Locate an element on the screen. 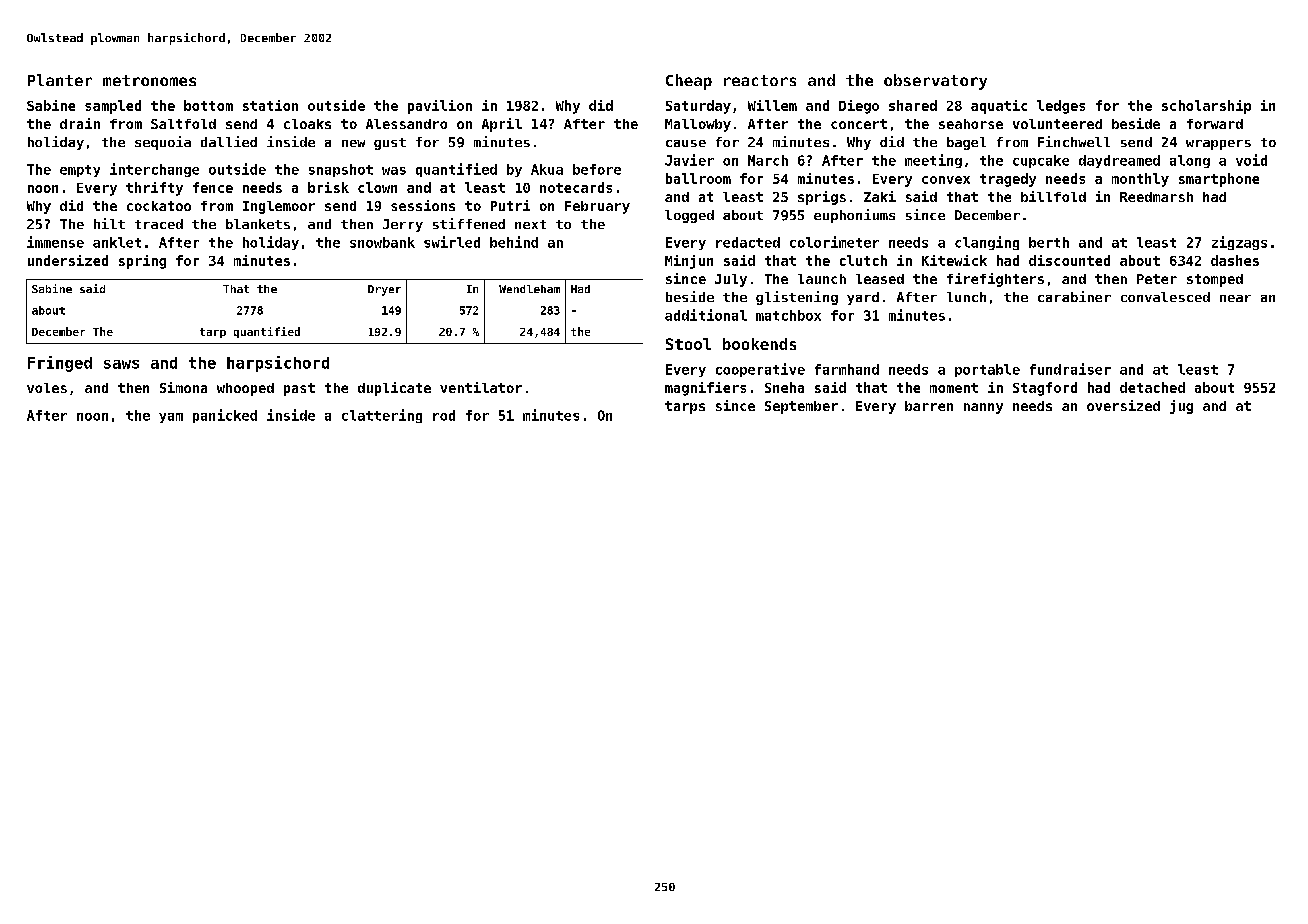 The height and width of the screenshot is (924, 1308). billfold is located at coordinates (1053, 196).
